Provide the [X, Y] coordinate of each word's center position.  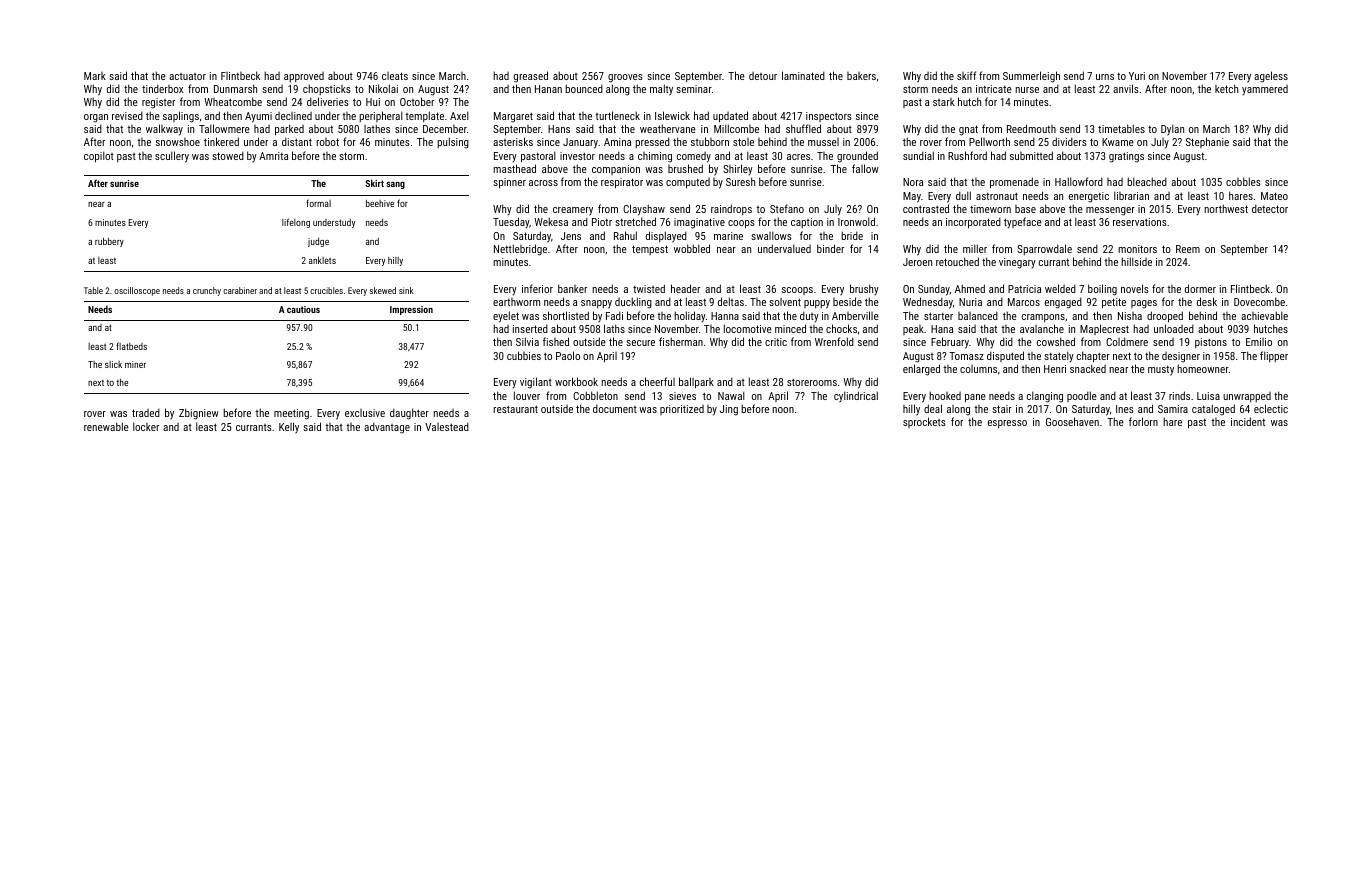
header [685, 288]
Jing [729, 410]
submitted [1031, 155]
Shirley [738, 169]
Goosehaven [1072, 421]
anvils [1126, 88]
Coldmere [1127, 341]
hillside [1136, 261]
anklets [322, 260]
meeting [291, 414]
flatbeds [131, 346]
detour [763, 76]
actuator [187, 76]
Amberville [855, 315]
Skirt [374, 183]
